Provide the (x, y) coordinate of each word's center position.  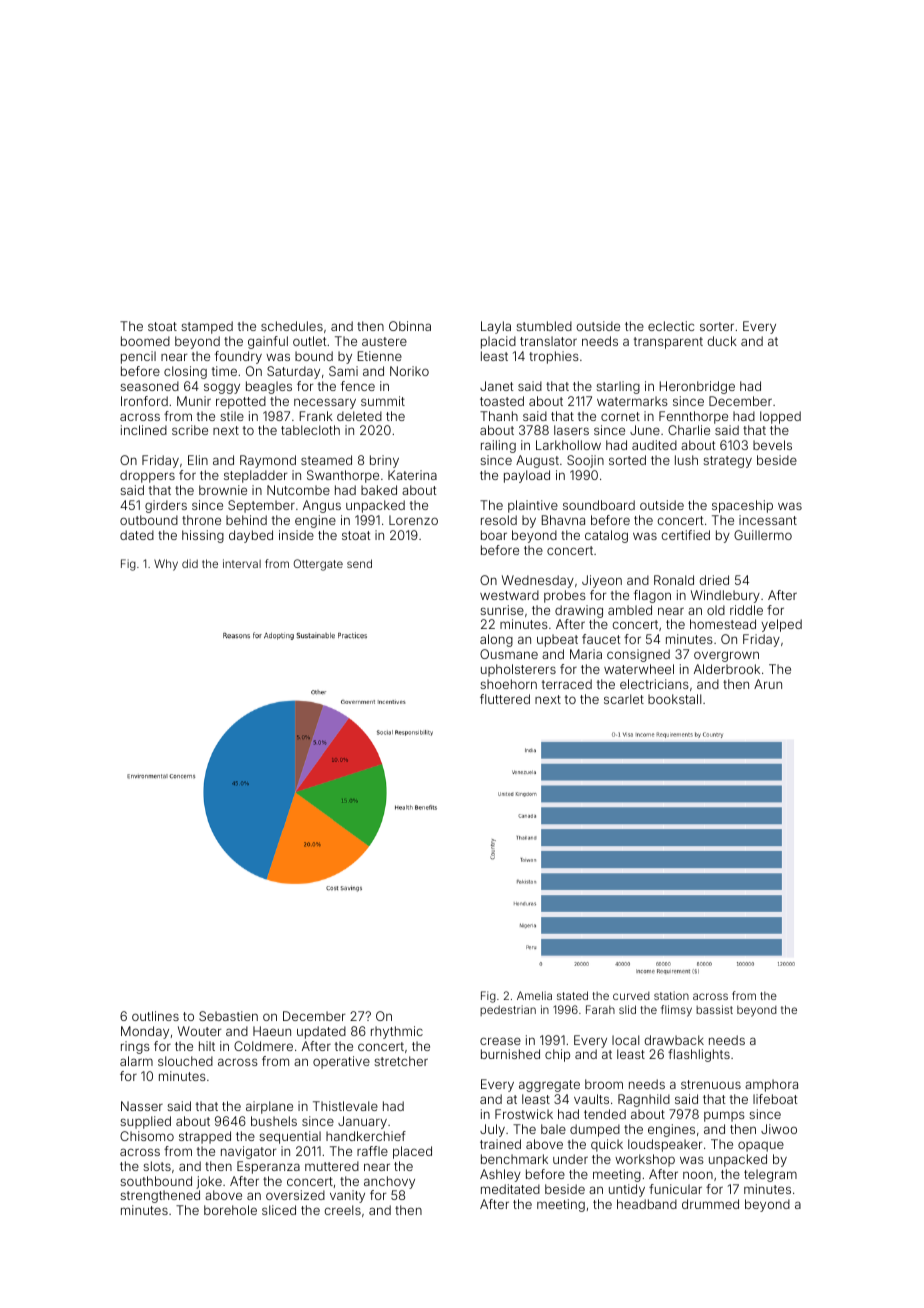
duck (722, 341)
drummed (710, 1204)
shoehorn (508, 684)
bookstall (674, 699)
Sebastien (228, 1016)
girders (166, 506)
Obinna (410, 326)
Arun (768, 684)
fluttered (505, 699)
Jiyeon (602, 581)
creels (342, 1210)
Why (166, 565)
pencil (138, 357)
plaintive (533, 506)
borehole (230, 1210)
